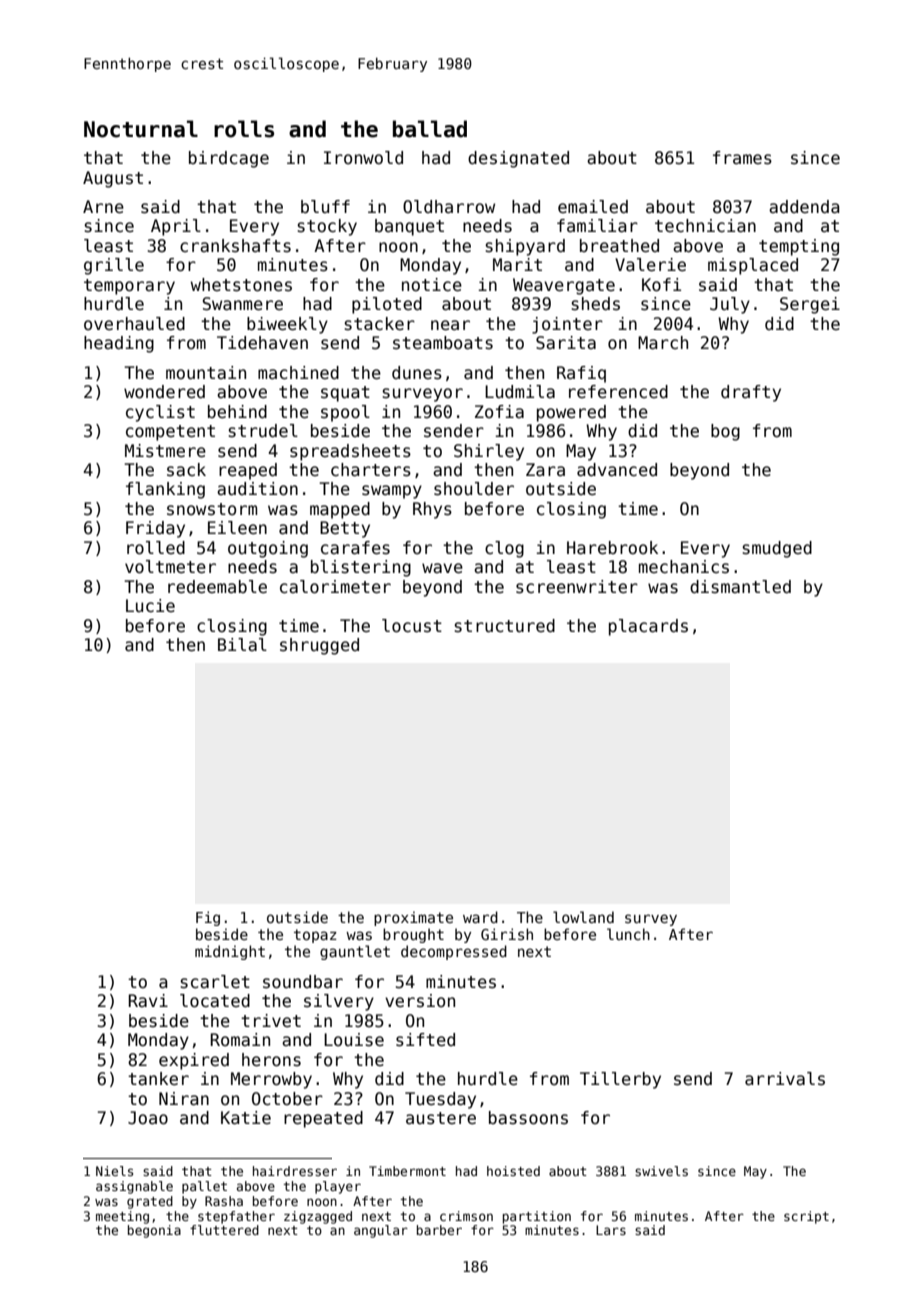 The image size is (924, 1308). Describe the element at coordinates (525, 247) in the screenshot. I see `shipyard` at that location.
